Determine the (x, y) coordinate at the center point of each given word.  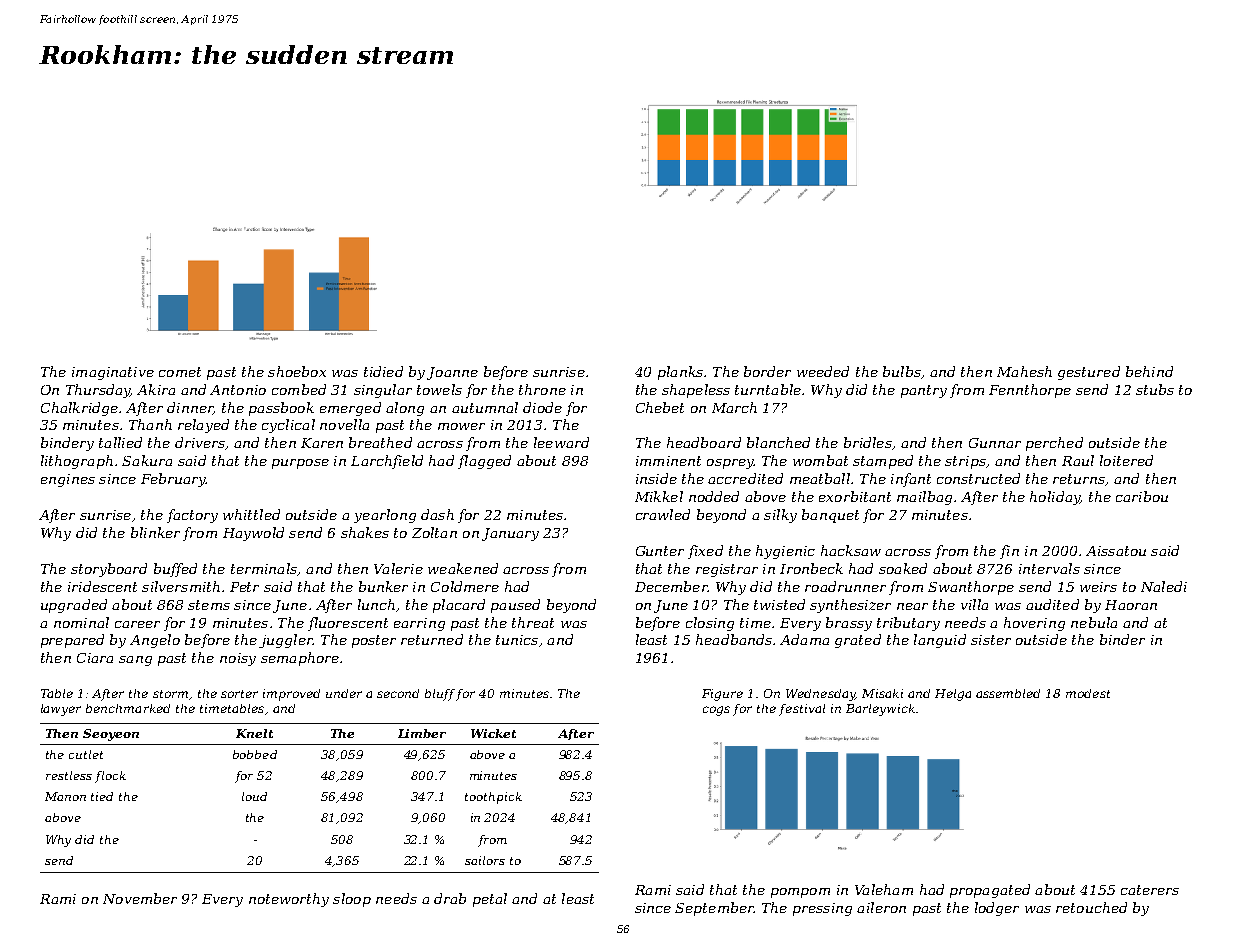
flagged (484, 462)
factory (192, 516)
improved (291, 695)
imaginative (113, 373)
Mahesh (1024, 371)
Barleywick (880, 710)
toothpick (493, 798)
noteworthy (289, 900)
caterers (1150, 890)
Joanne (452, 373)
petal (490, 900)
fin (1009, 552)
